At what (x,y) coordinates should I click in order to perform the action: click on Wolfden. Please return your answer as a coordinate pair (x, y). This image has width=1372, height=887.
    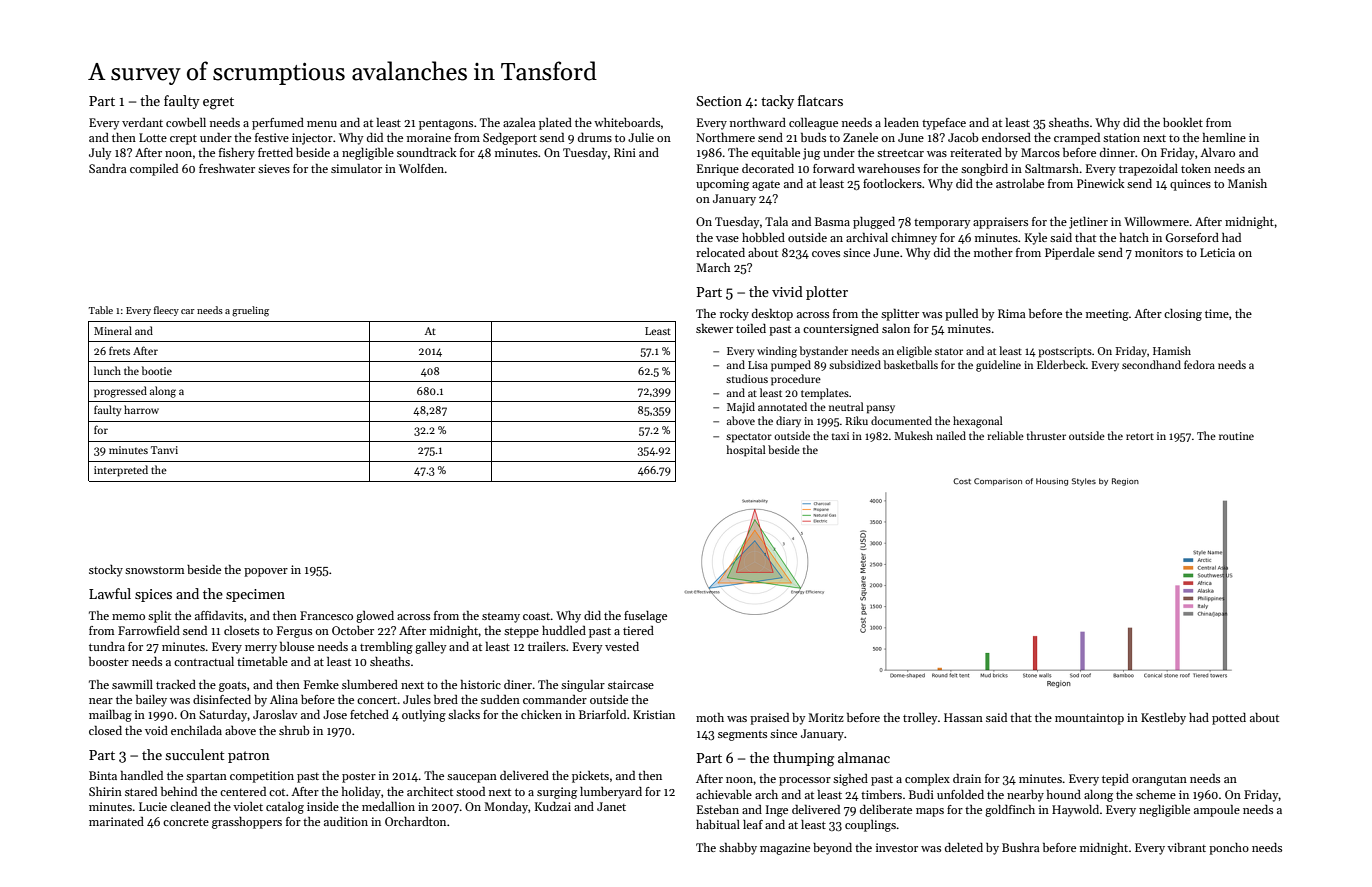
    Looking at the image, I should click on (422, 168).
